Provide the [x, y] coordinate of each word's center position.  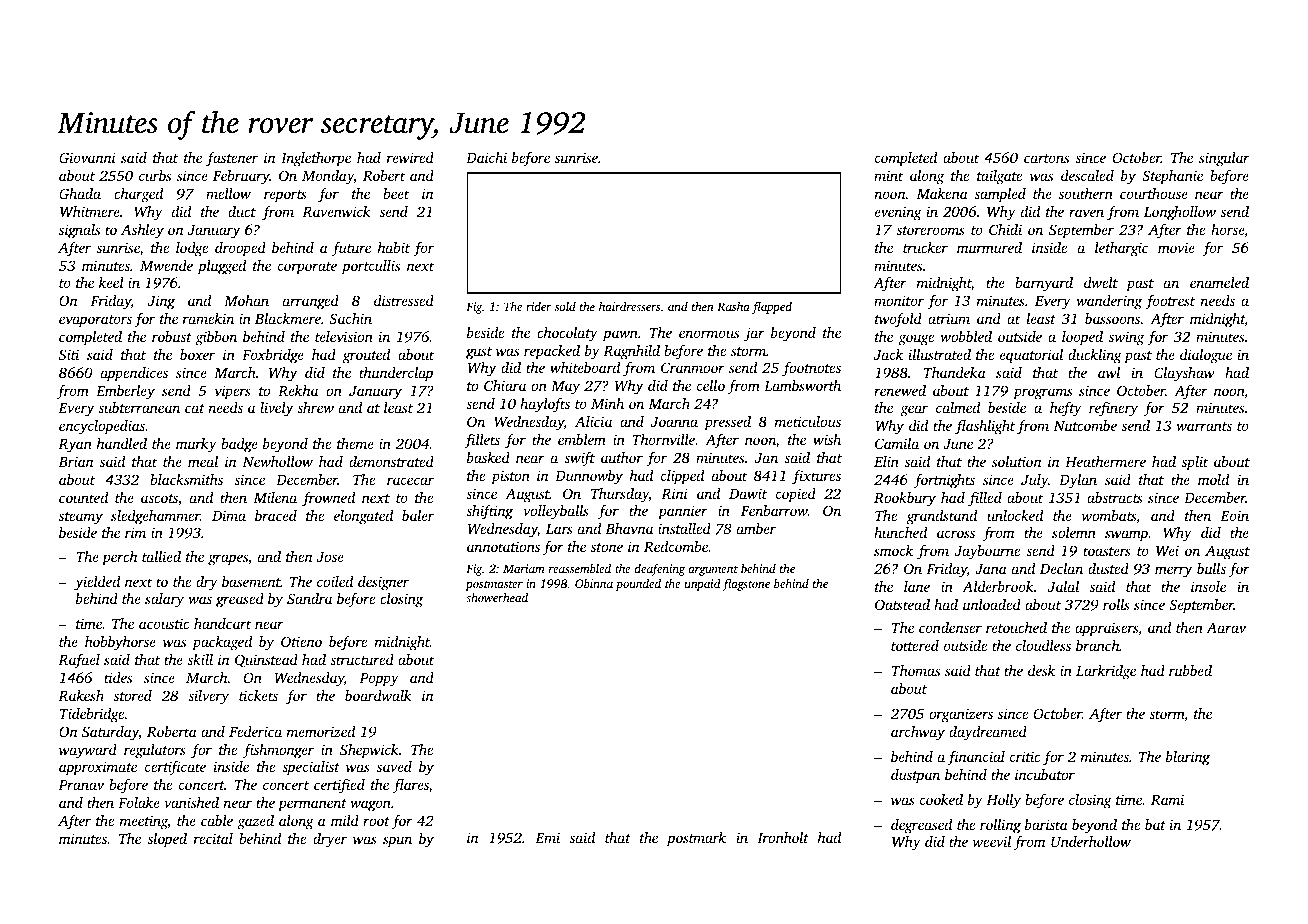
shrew [315, 407]
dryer [330, 840]
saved [394, 766]
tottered [915, 645]
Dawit [748, 493]
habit [394, 247]
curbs [155, 175]
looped [1082, 338]
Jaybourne [987, 552]
